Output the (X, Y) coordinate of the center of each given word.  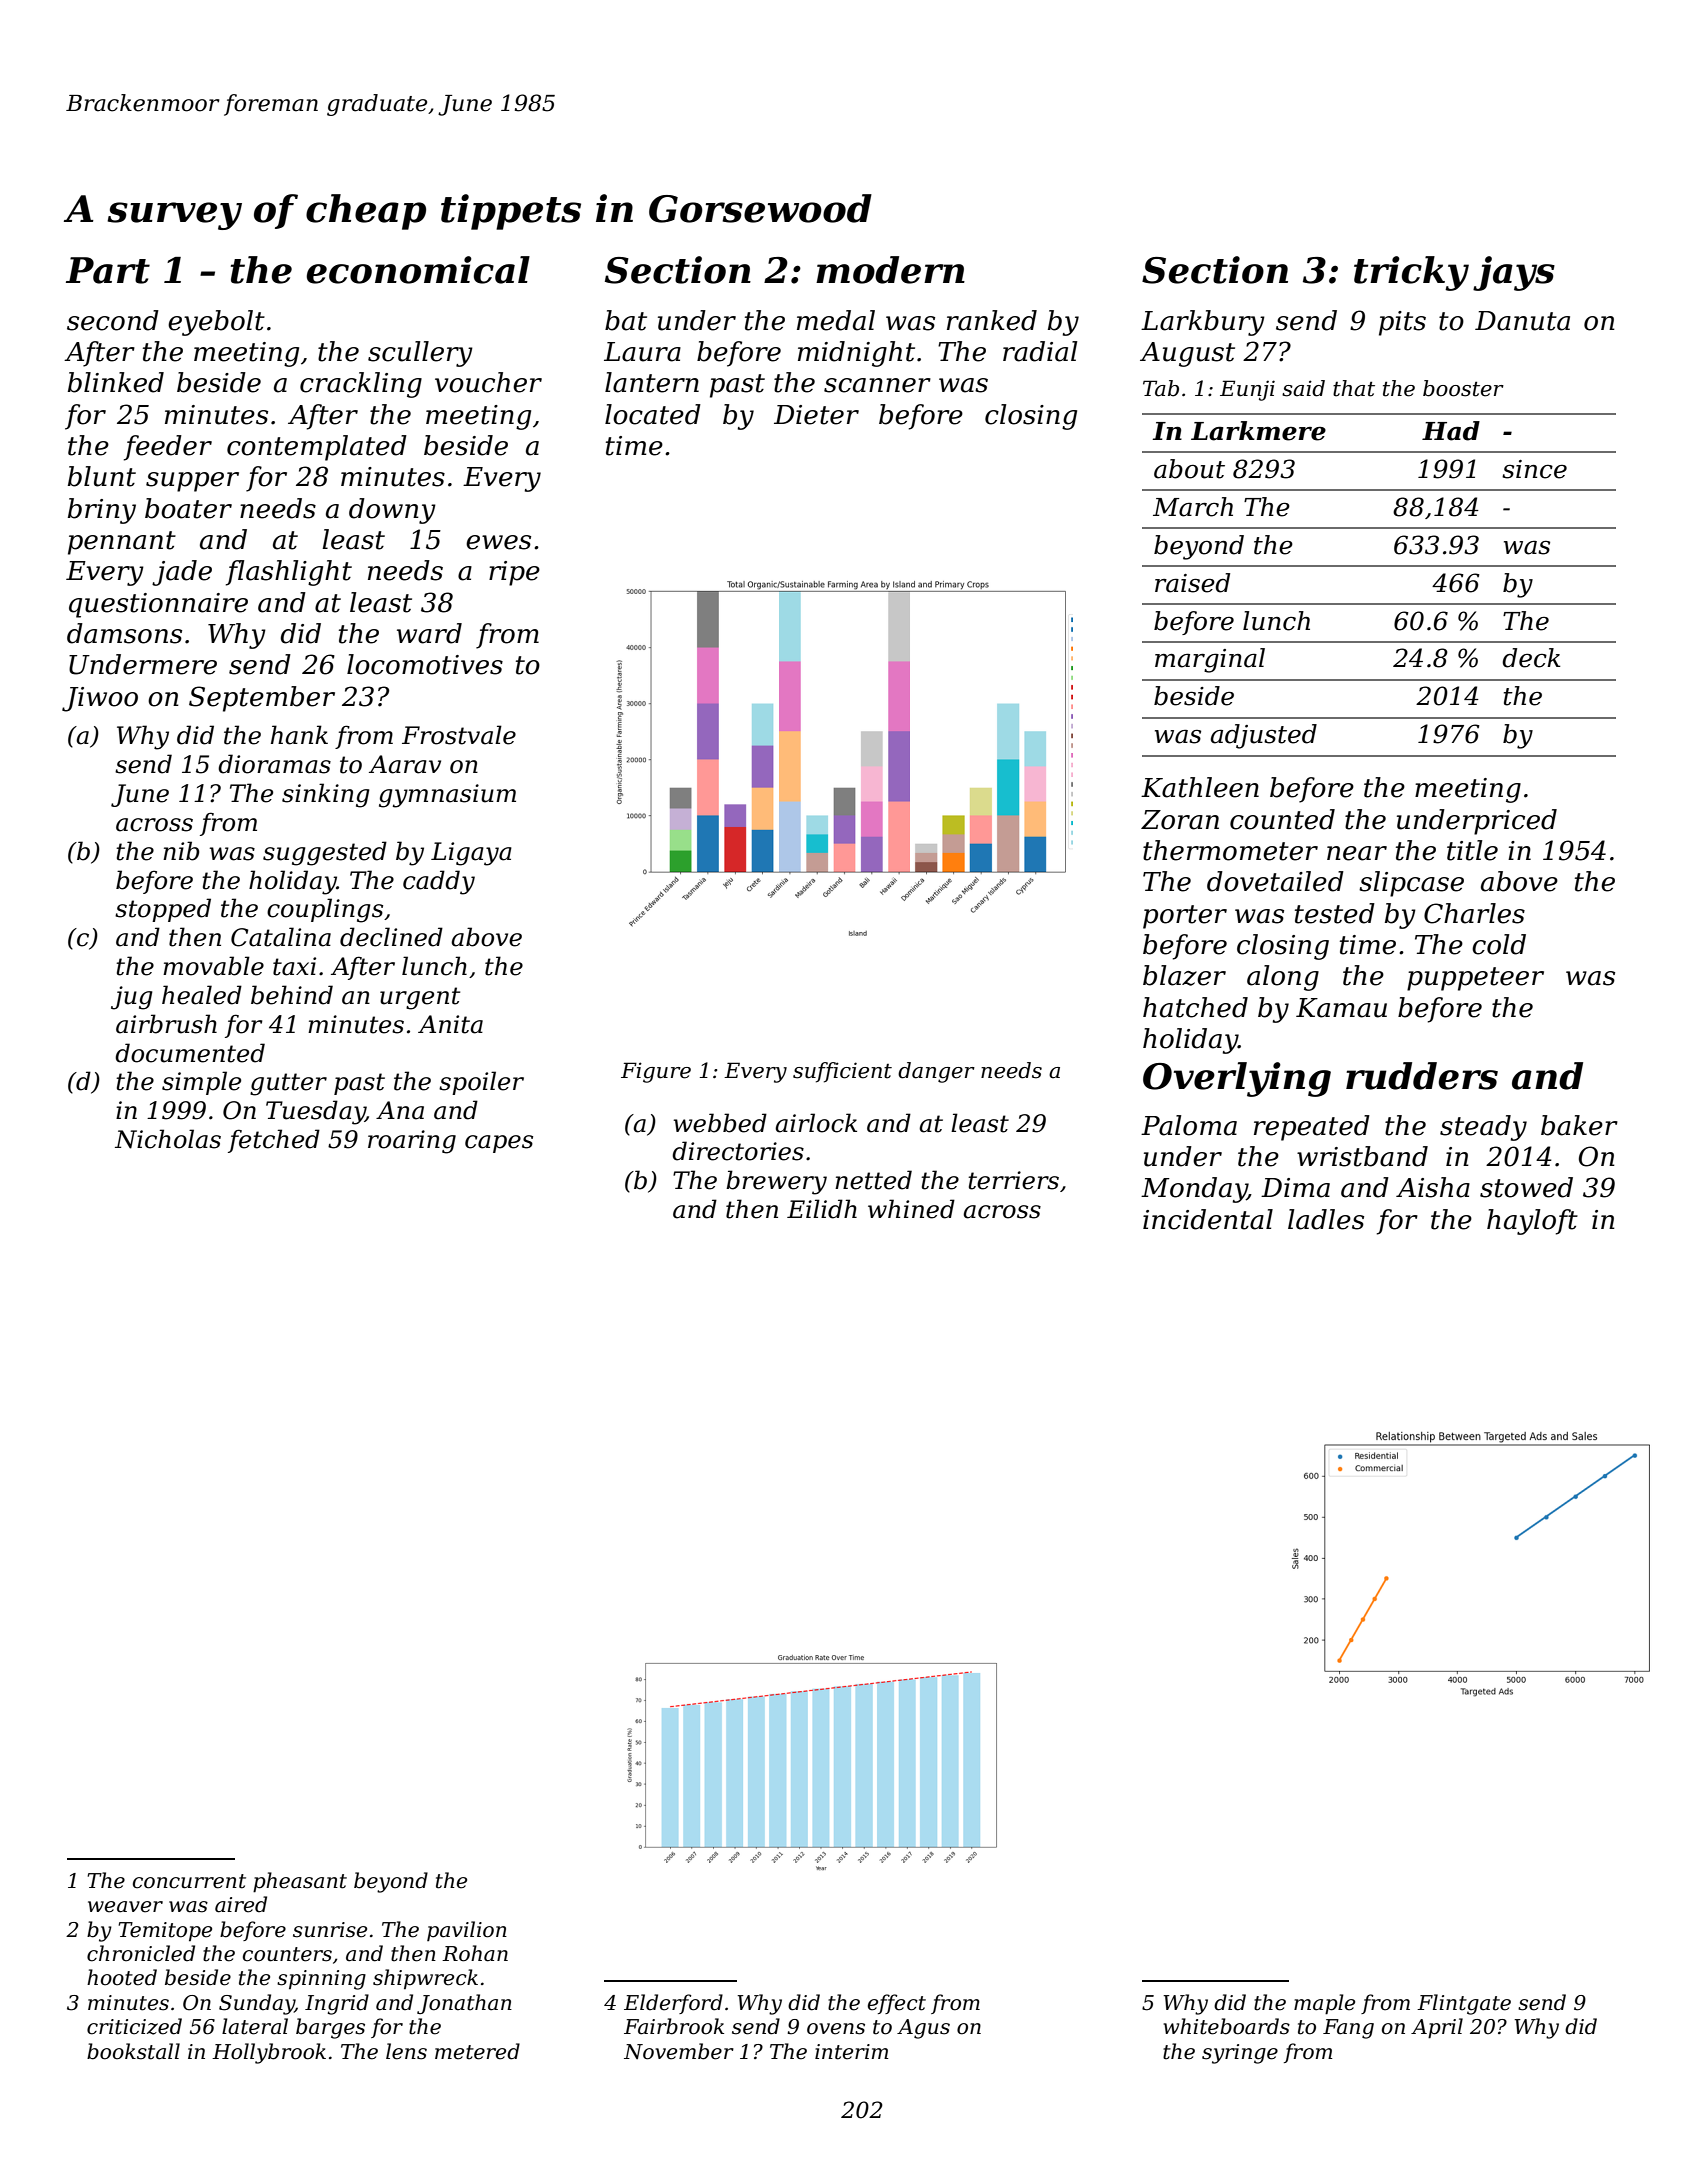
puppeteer (1475, 979)
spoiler (481, 1083)
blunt (102, 476)
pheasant (300, 1882)
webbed (720, 1123)
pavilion (467, 1931)
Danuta (1522, 321)
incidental (1208, 1219)
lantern (652, 382)
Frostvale (459, 735)
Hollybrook (269, 2053)
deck (1531, 658)
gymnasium (447, 796)
